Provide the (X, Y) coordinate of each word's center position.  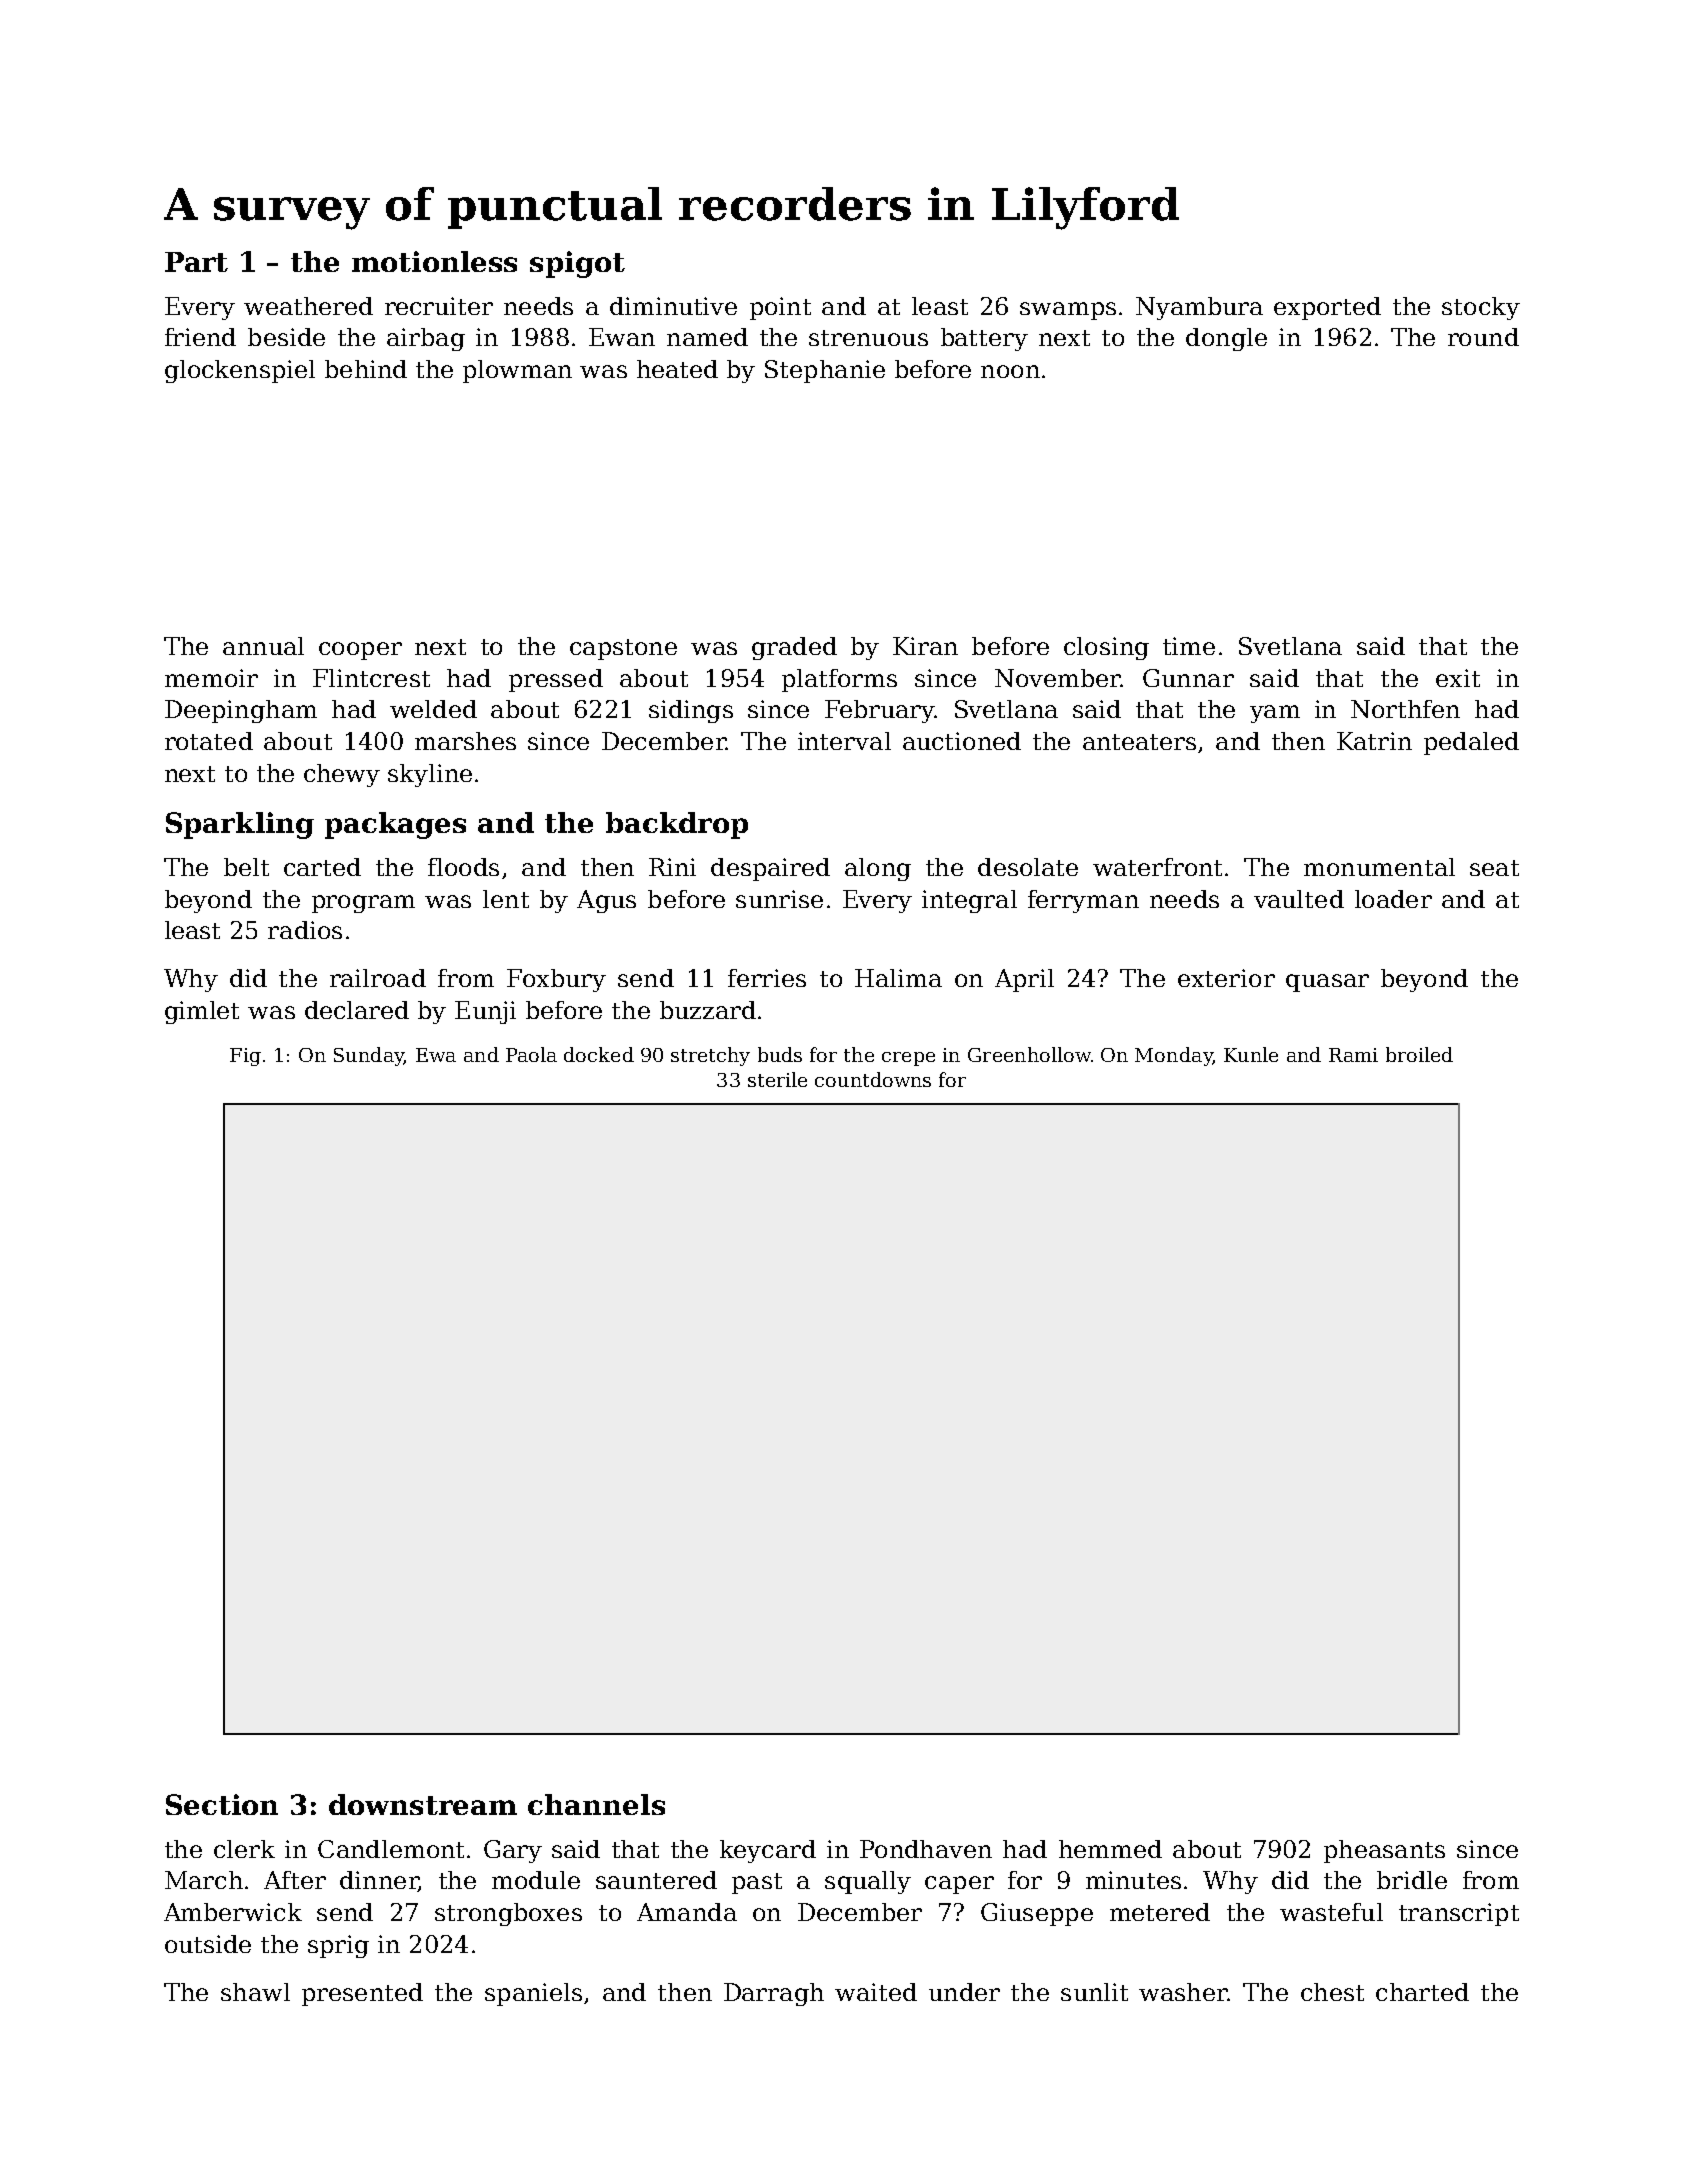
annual (263, 646)
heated (677, 369)
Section (222, 1804)
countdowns (873, 1079)
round (1483, 337)
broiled (1419, 1054)
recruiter (439, 306)
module (536, 1880)
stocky (1481, 308)
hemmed (1110, 1849)
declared (357, 1010)
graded (794, 648)
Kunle (1251, 1054)
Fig (245, 1057)
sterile (777, 1079)
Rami (1353, 1055)
